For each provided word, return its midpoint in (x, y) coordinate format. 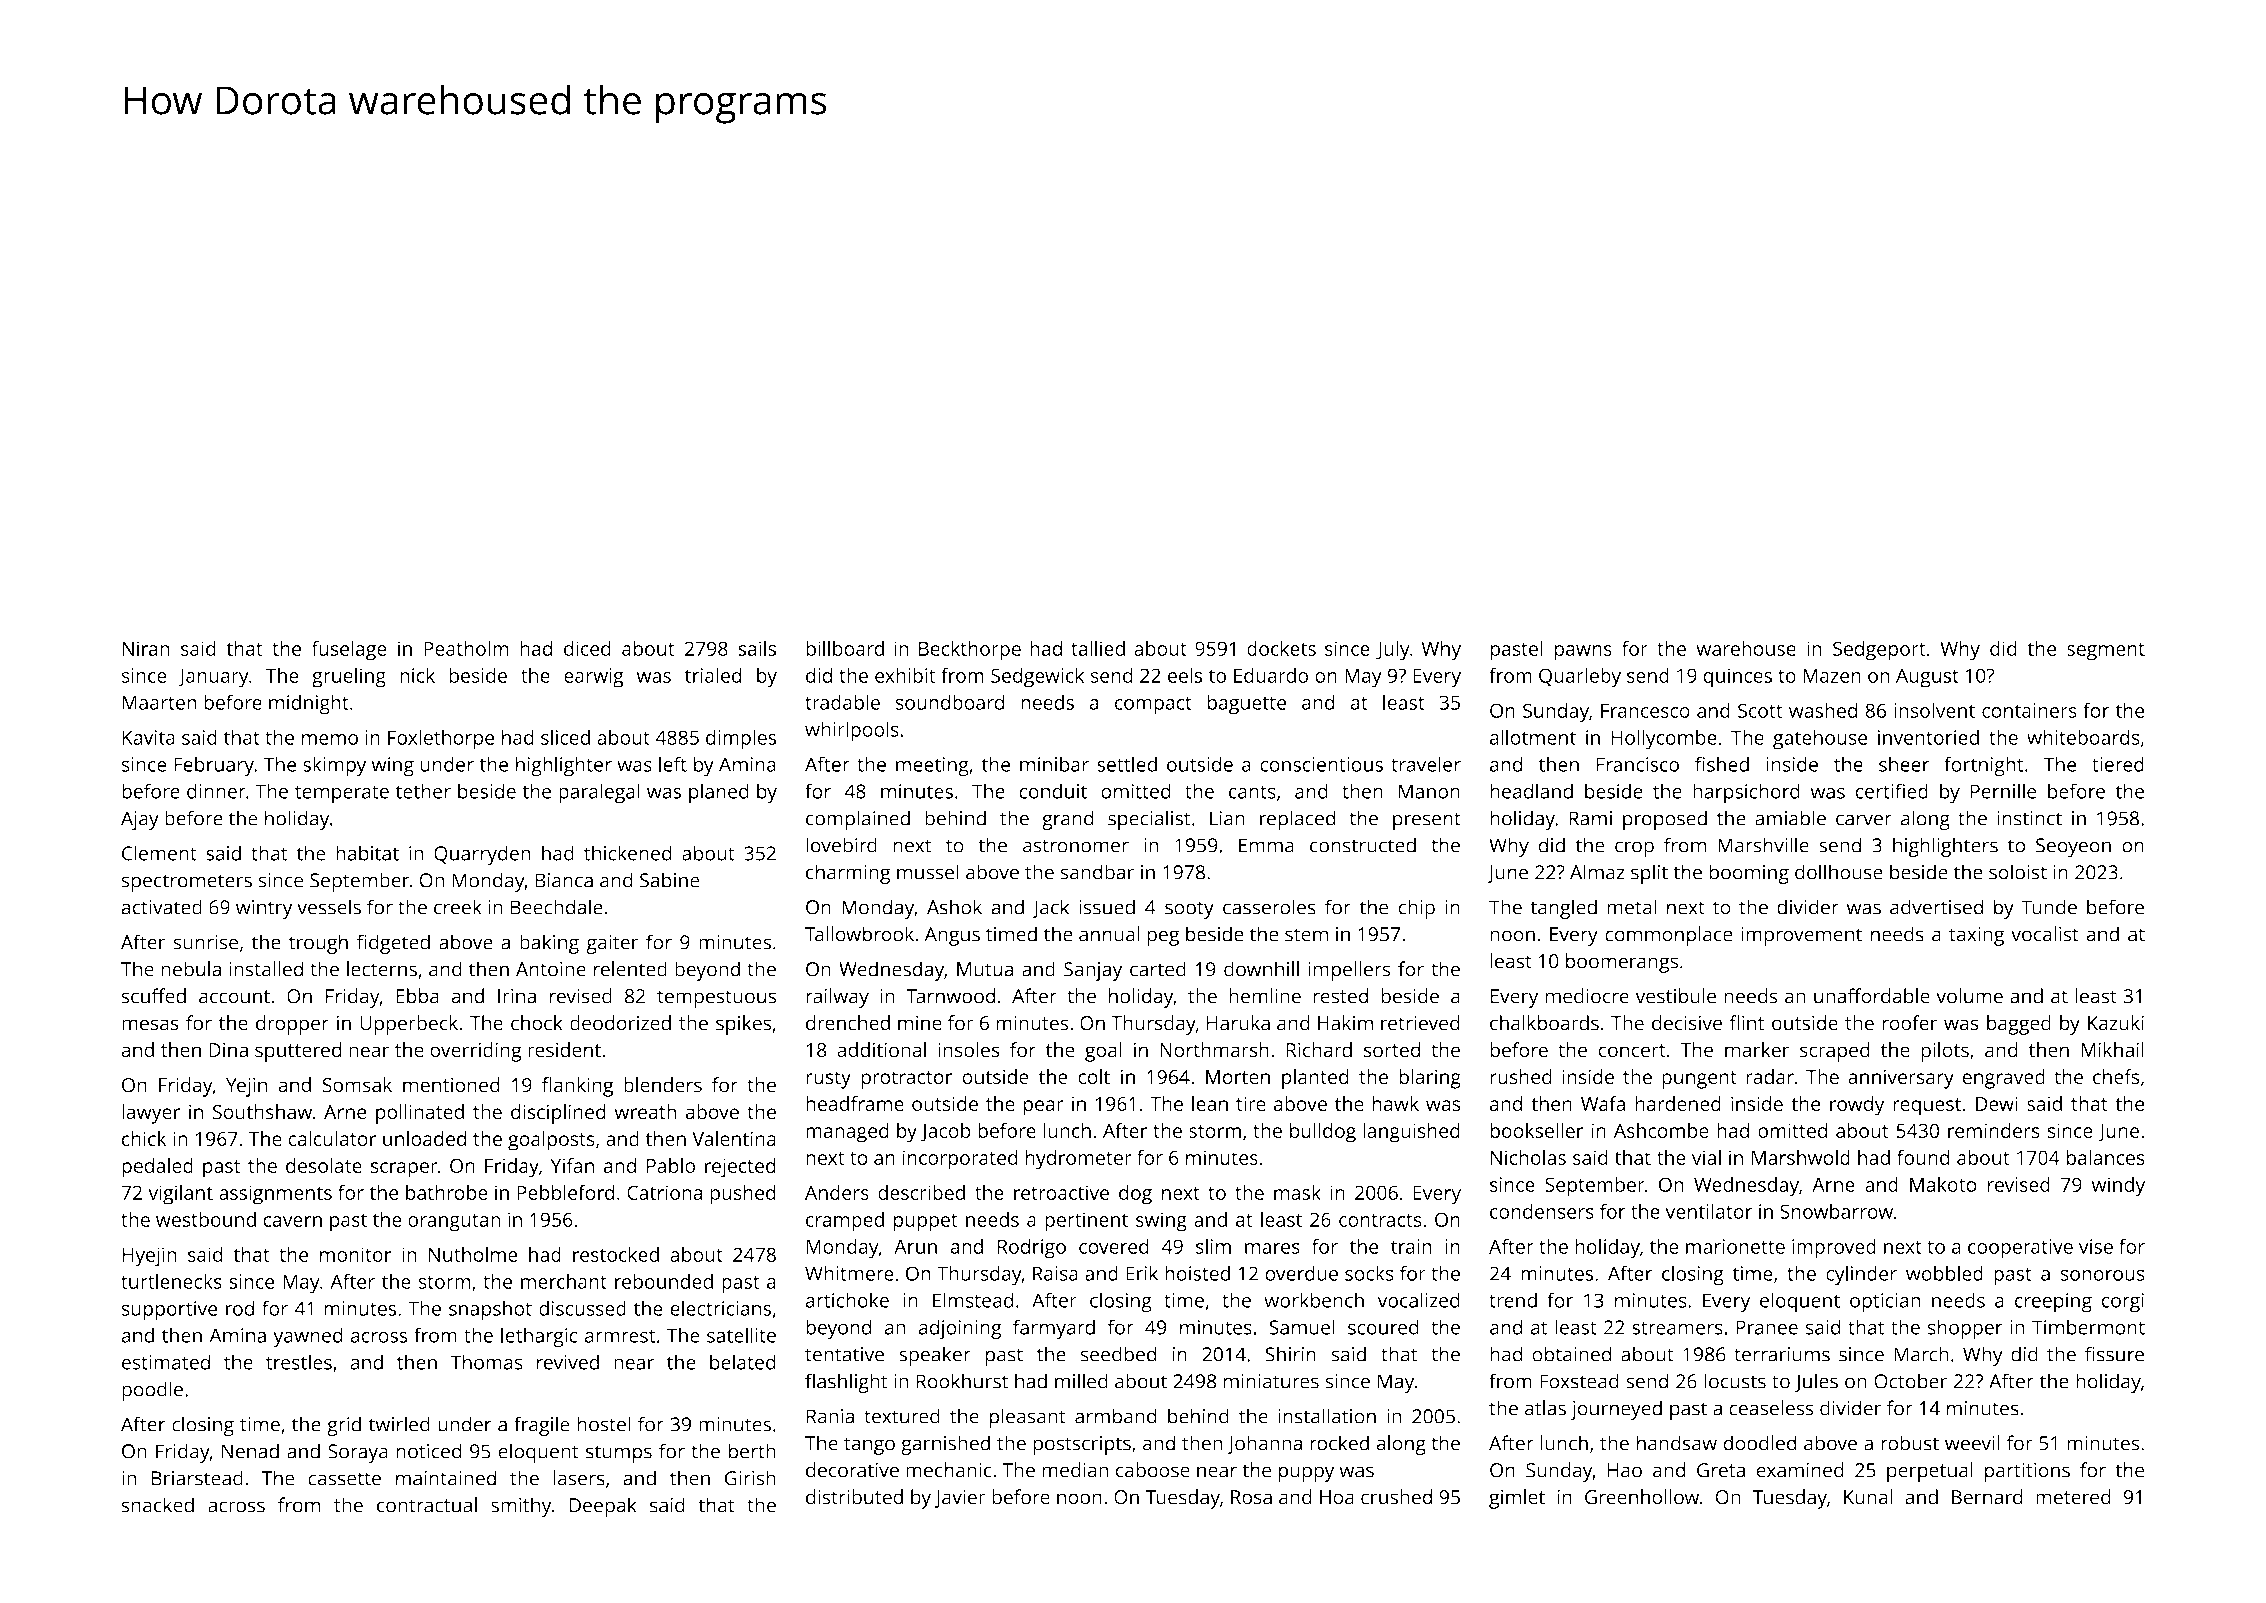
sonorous (2103, 1275)
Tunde (2049, 907)
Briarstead (197, 1478)
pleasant (1027, 1418)
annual (1109, 934)
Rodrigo (1032, 1248)
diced (587, 648)
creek (458, 907)
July (1393, 650)
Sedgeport (1879, 651)
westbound (206, 1219)
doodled (1759, 1443)
